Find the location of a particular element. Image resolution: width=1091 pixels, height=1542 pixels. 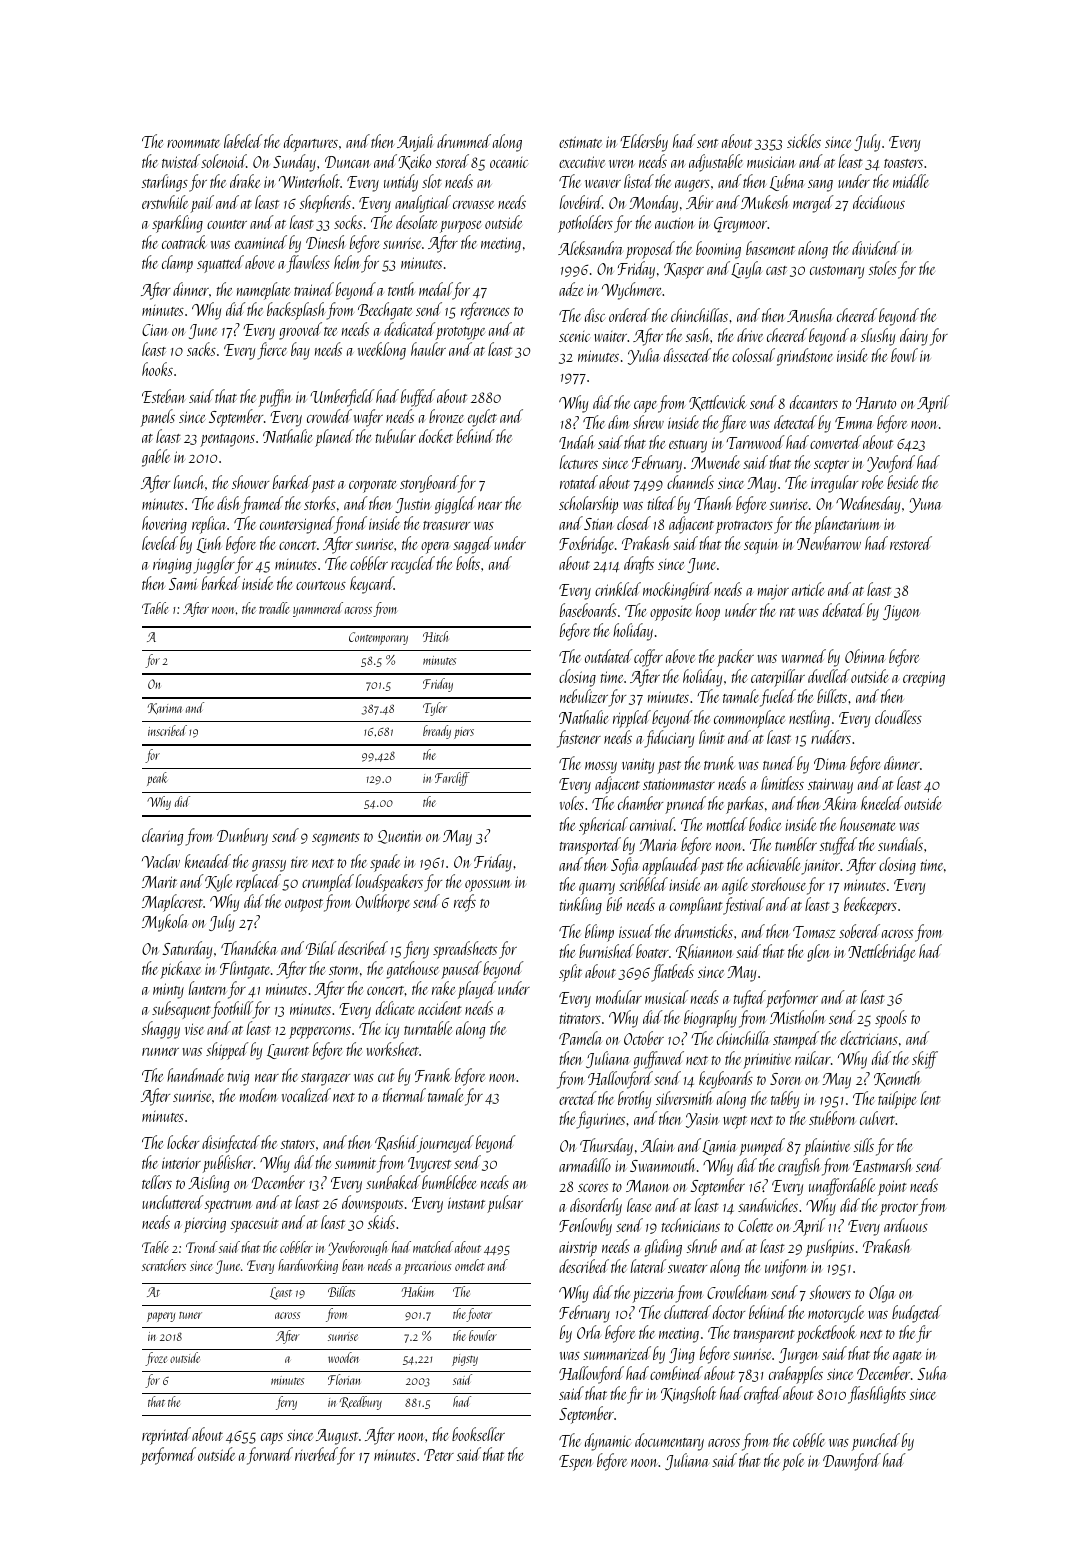

Dawnford is located at coordinates (852, 1462).
